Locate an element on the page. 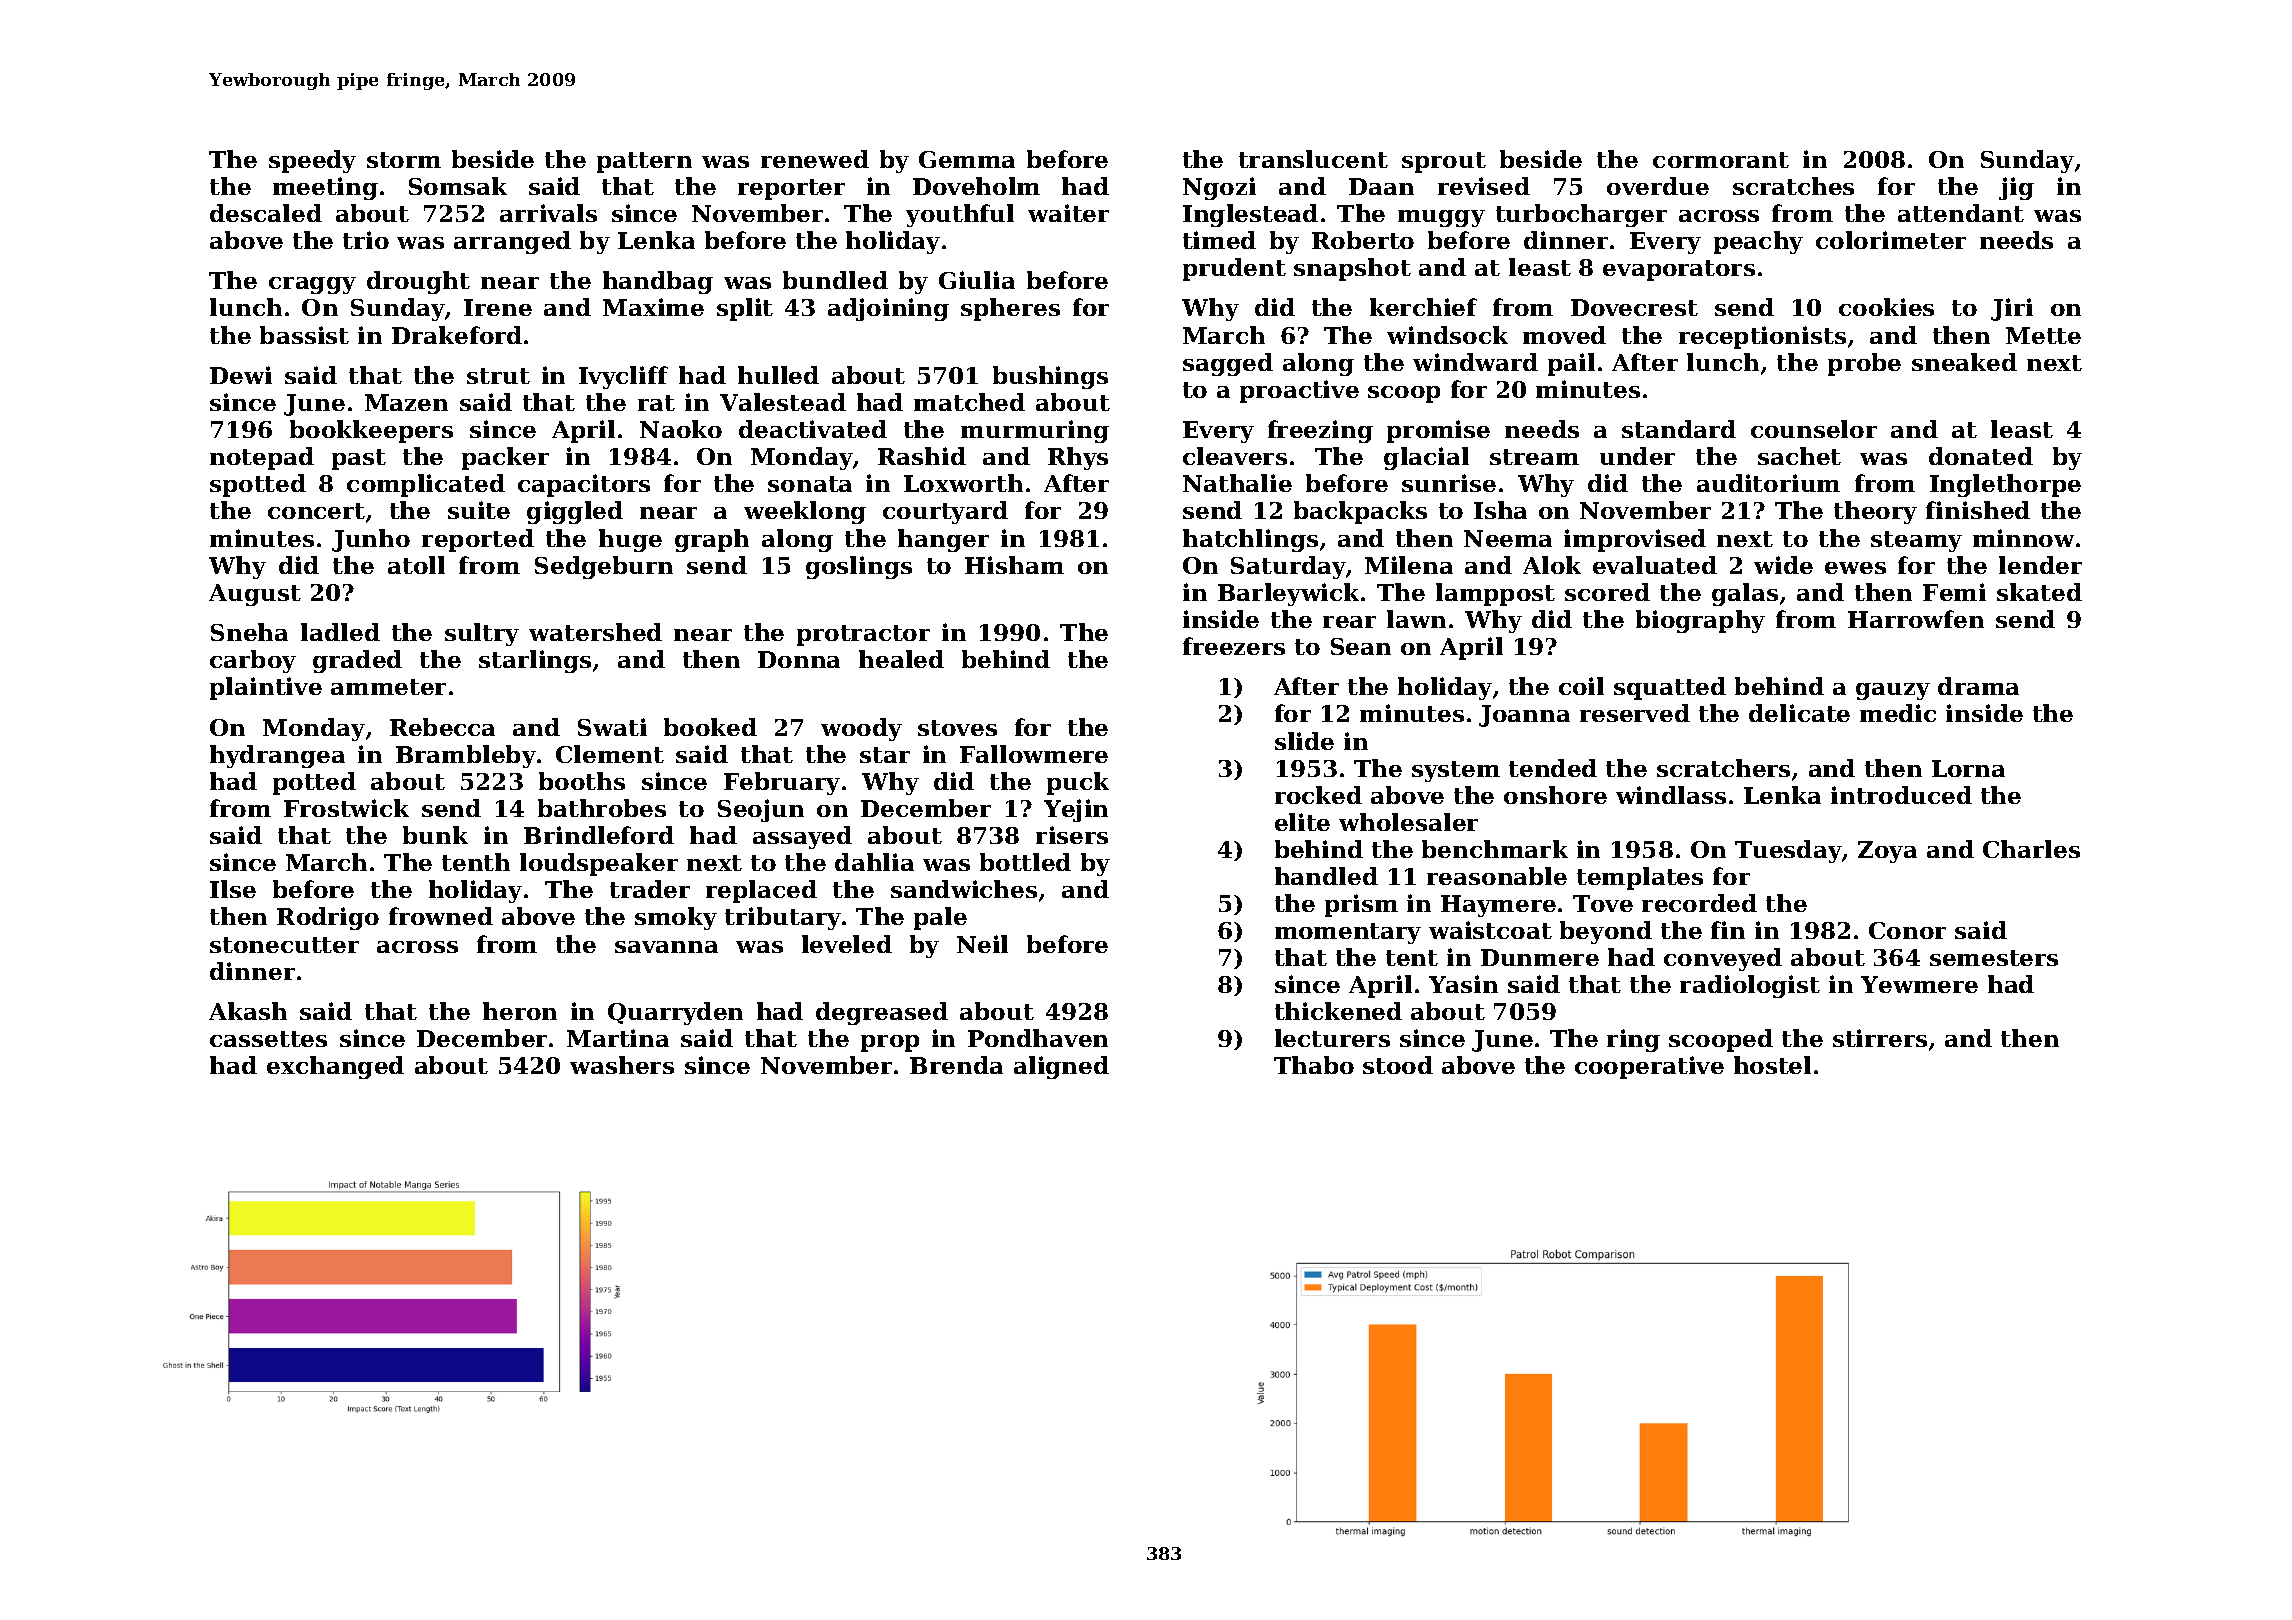  trio is located at coordinates (366, 240).
